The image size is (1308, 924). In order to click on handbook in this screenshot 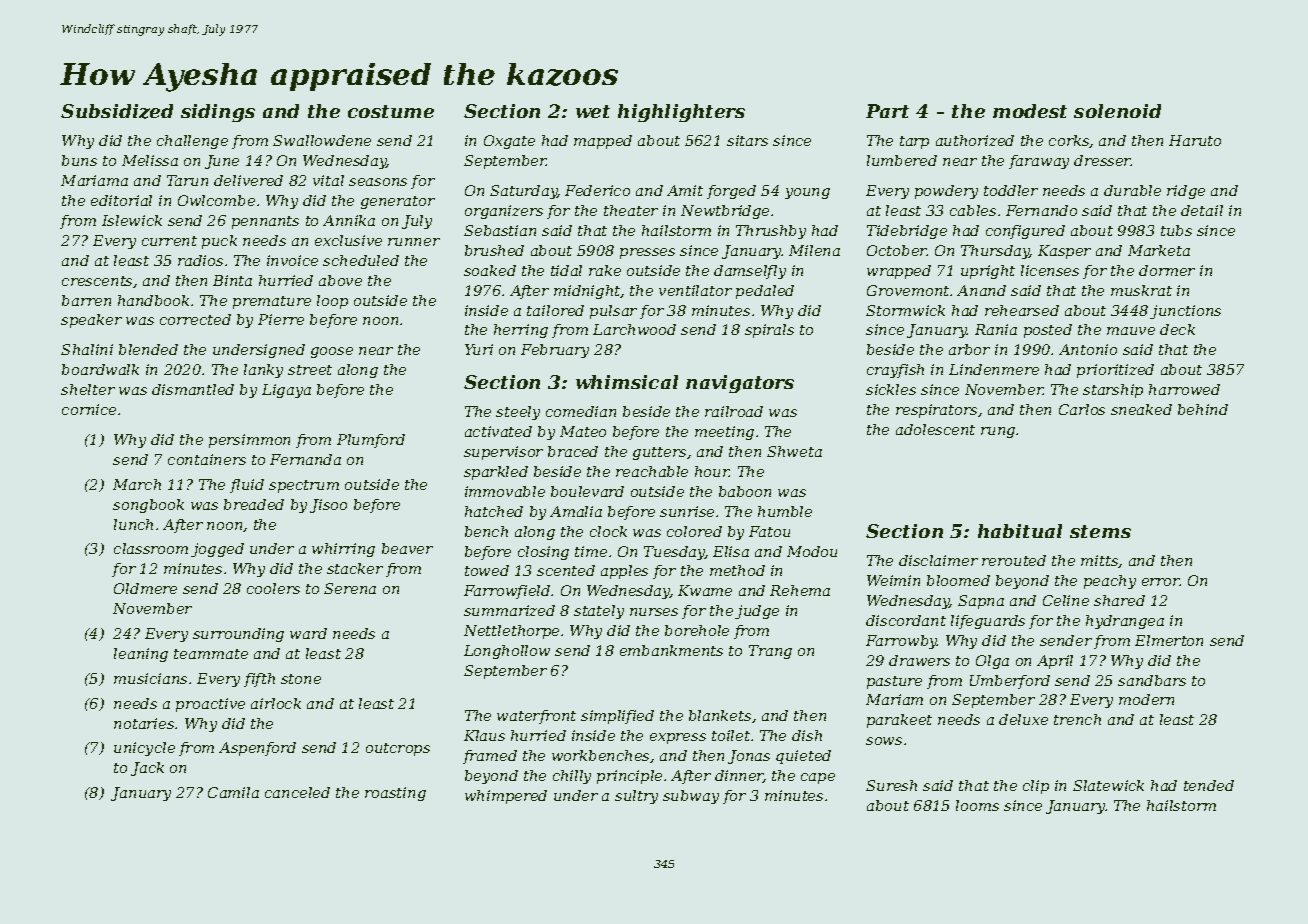, I will do `click(153, 300)`.
